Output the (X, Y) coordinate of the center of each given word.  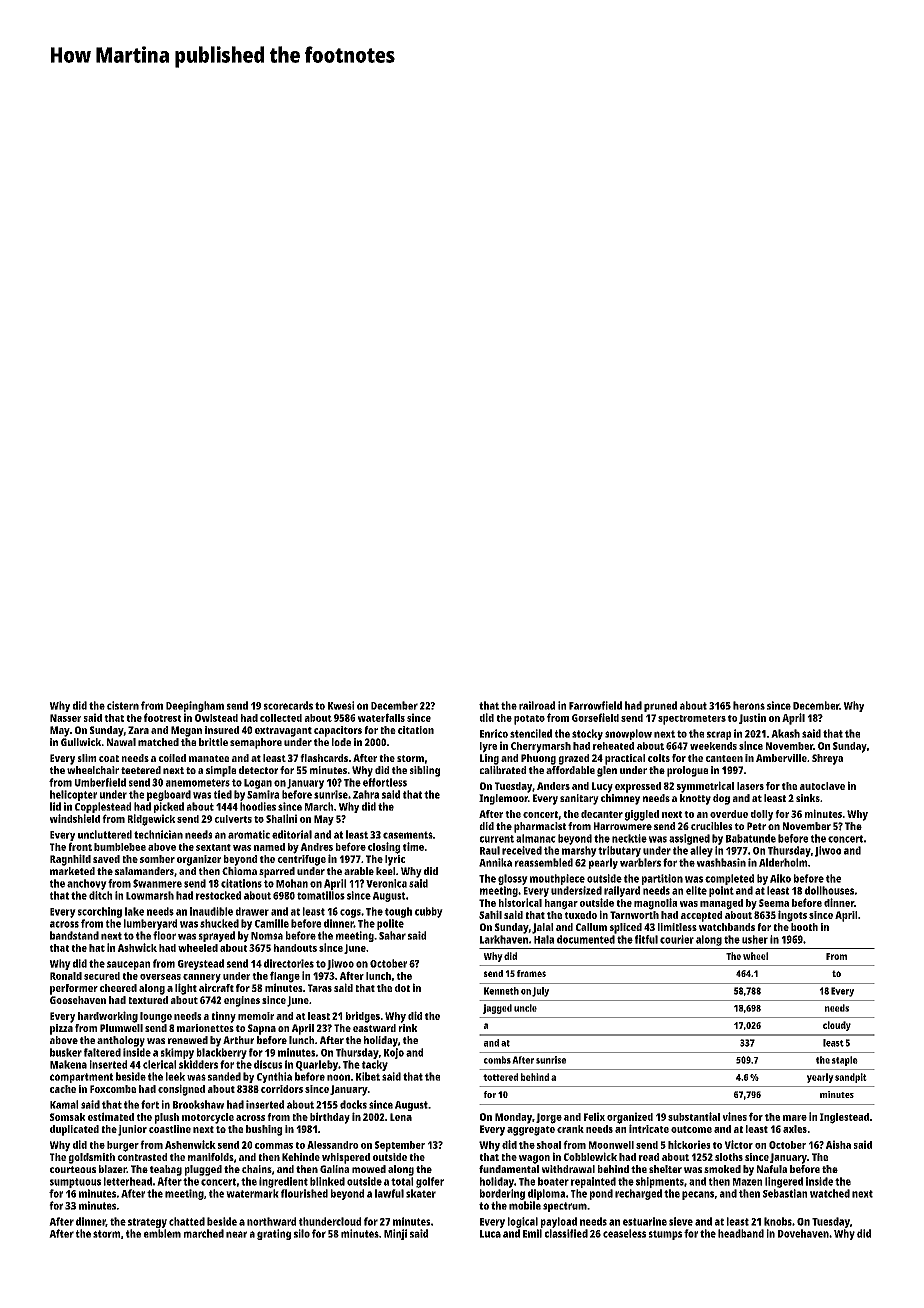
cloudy (837, 1026)
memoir (256, 1016)
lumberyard (150, 924)
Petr (756, 826)
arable (359, 871)
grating (274, 1234)
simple (221, 771)
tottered (500, 1077)
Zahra (366, 794)
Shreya (827, 759)
